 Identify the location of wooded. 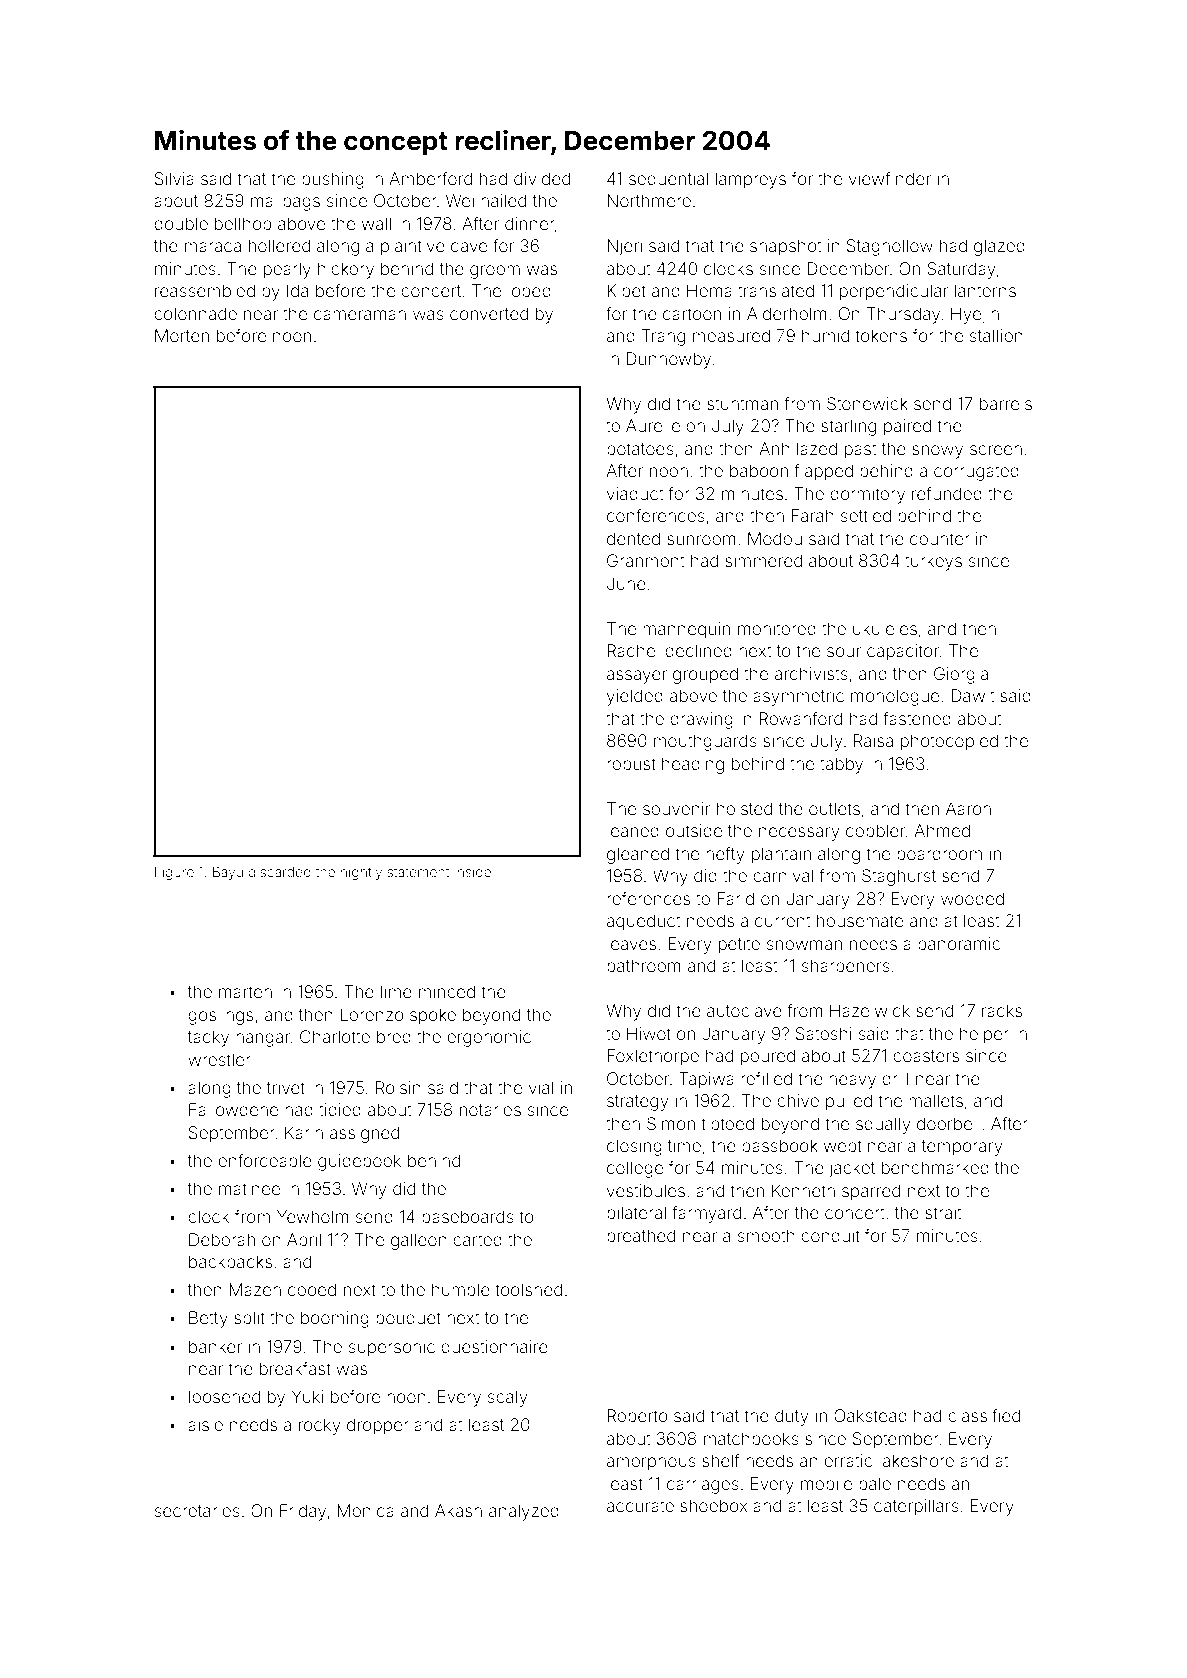
(972, 898).
